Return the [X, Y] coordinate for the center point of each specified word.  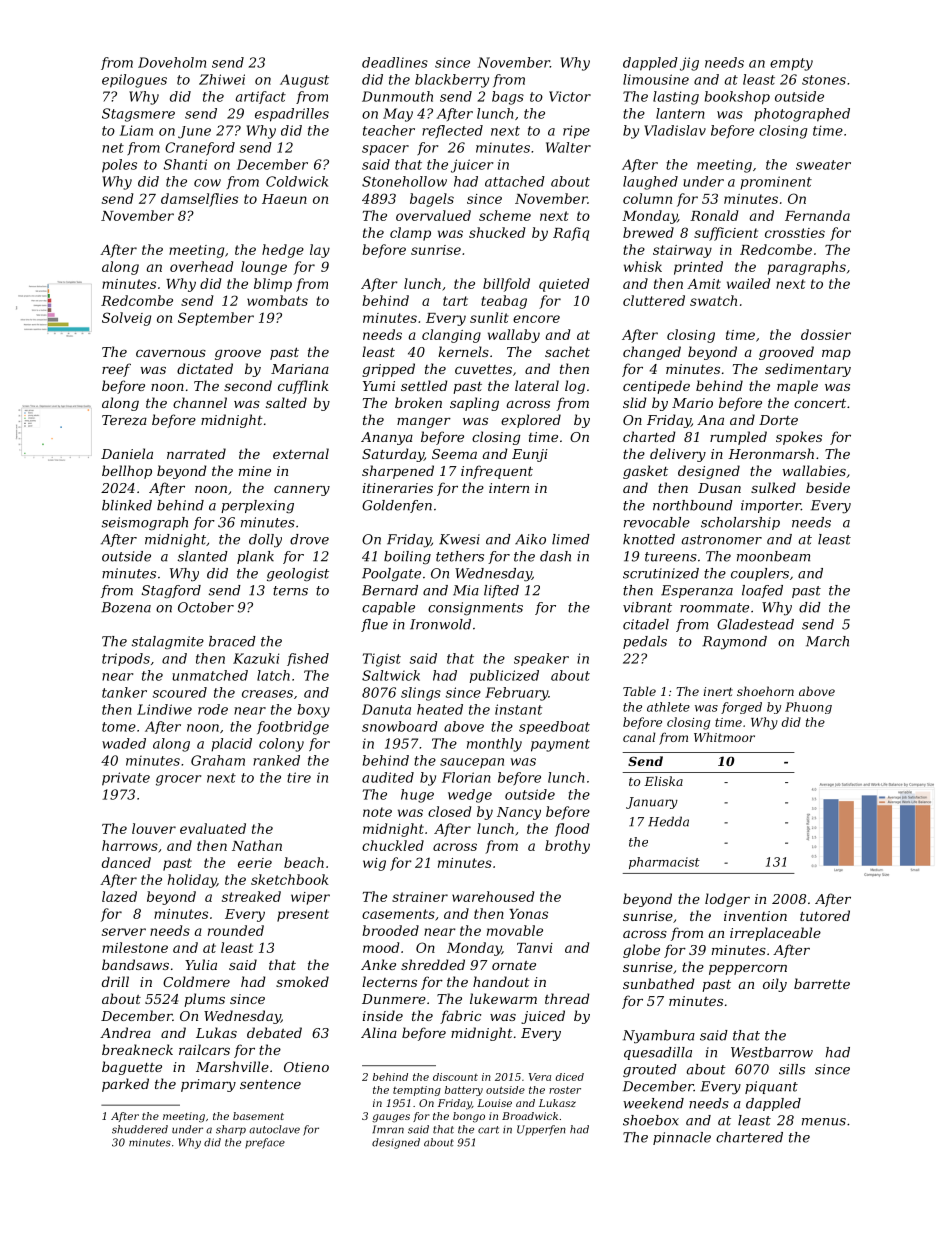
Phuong [808, 708]
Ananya [387, 438]
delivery [678, 455]
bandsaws [135, 964]
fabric [460, 1017]
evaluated [213, 828]
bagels [432, 200]
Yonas [528, 914]
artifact [260, 97]
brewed [648, 232]
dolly [265, 541]
